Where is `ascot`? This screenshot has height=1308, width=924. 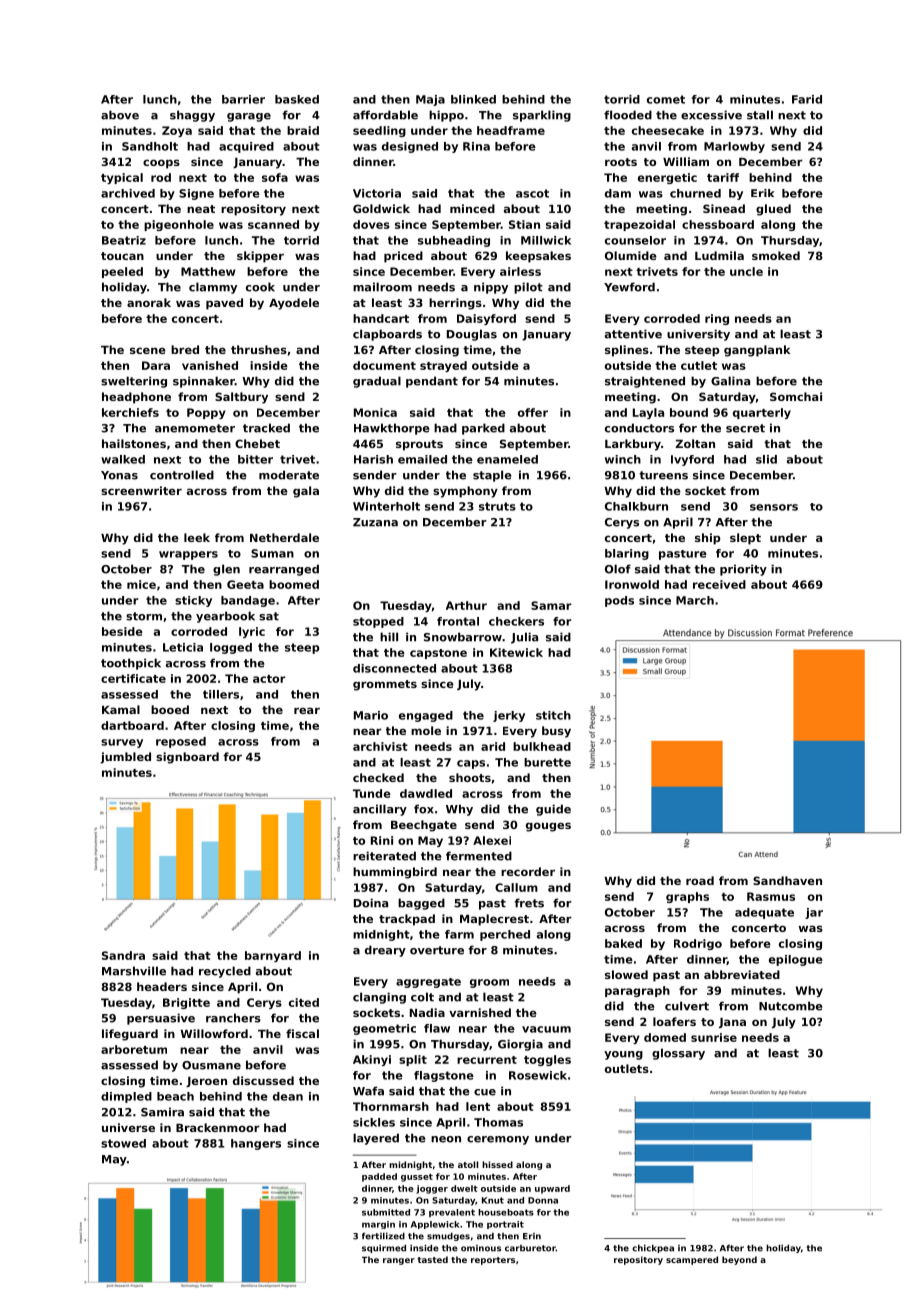
ascot is located at coordinates (532, 193).
